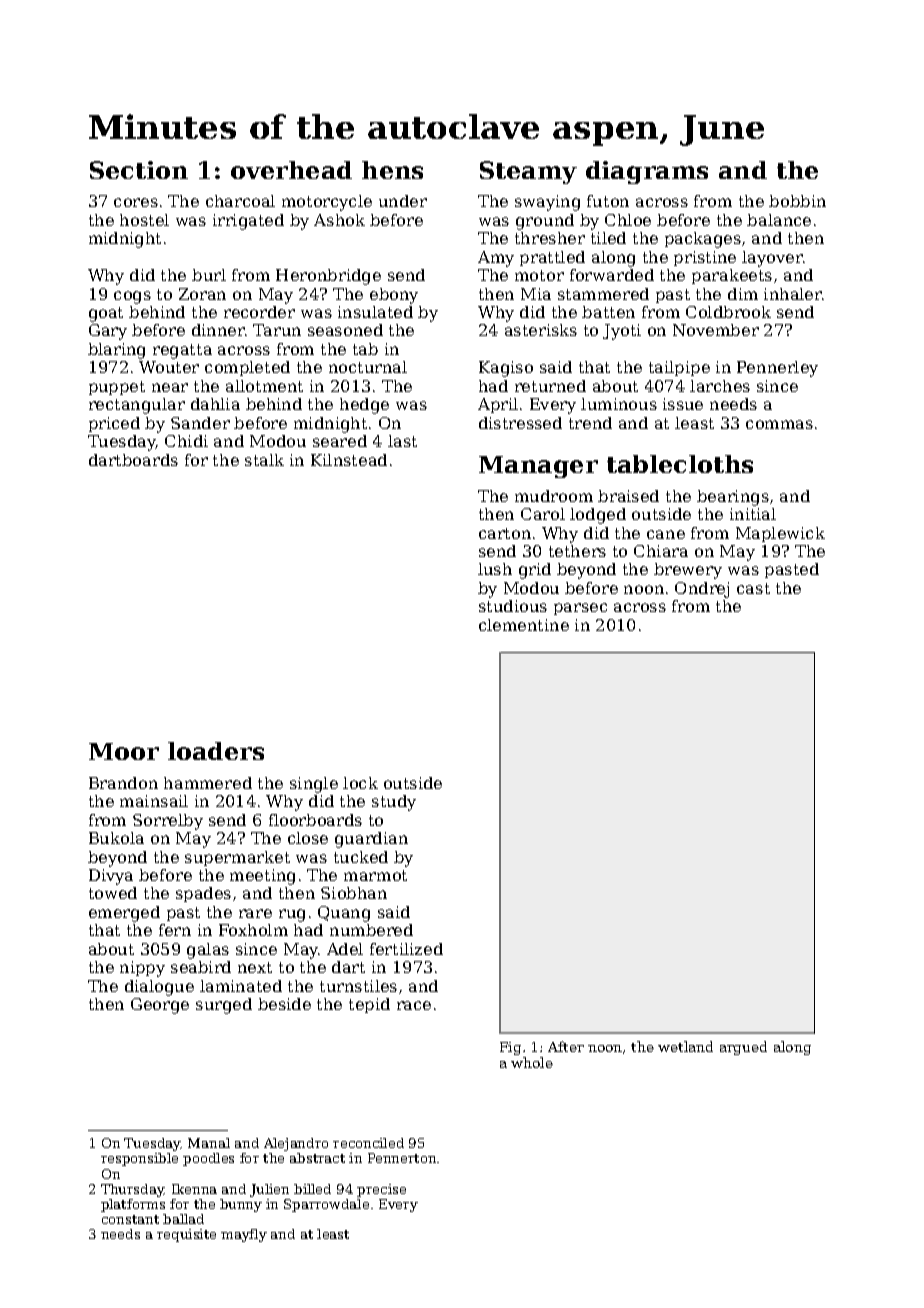 The height and width of the screenshot is (1308, 924). I want to click on diagrams, so click(647, 172).
